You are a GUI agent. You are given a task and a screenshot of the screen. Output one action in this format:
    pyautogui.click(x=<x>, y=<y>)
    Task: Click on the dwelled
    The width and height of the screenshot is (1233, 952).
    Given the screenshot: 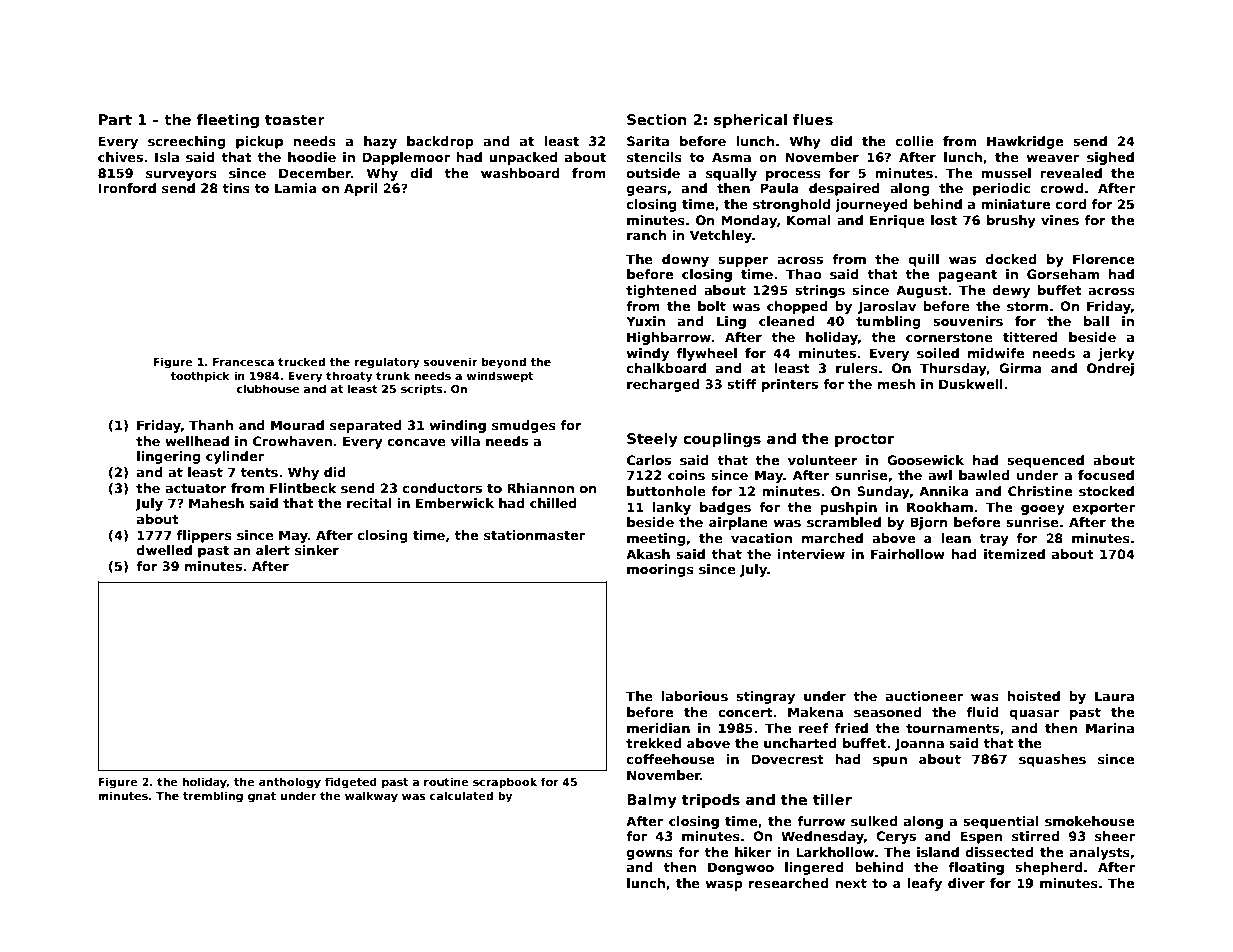 What is the action you would take?
    pyautogui.click(x=164, y=550)
